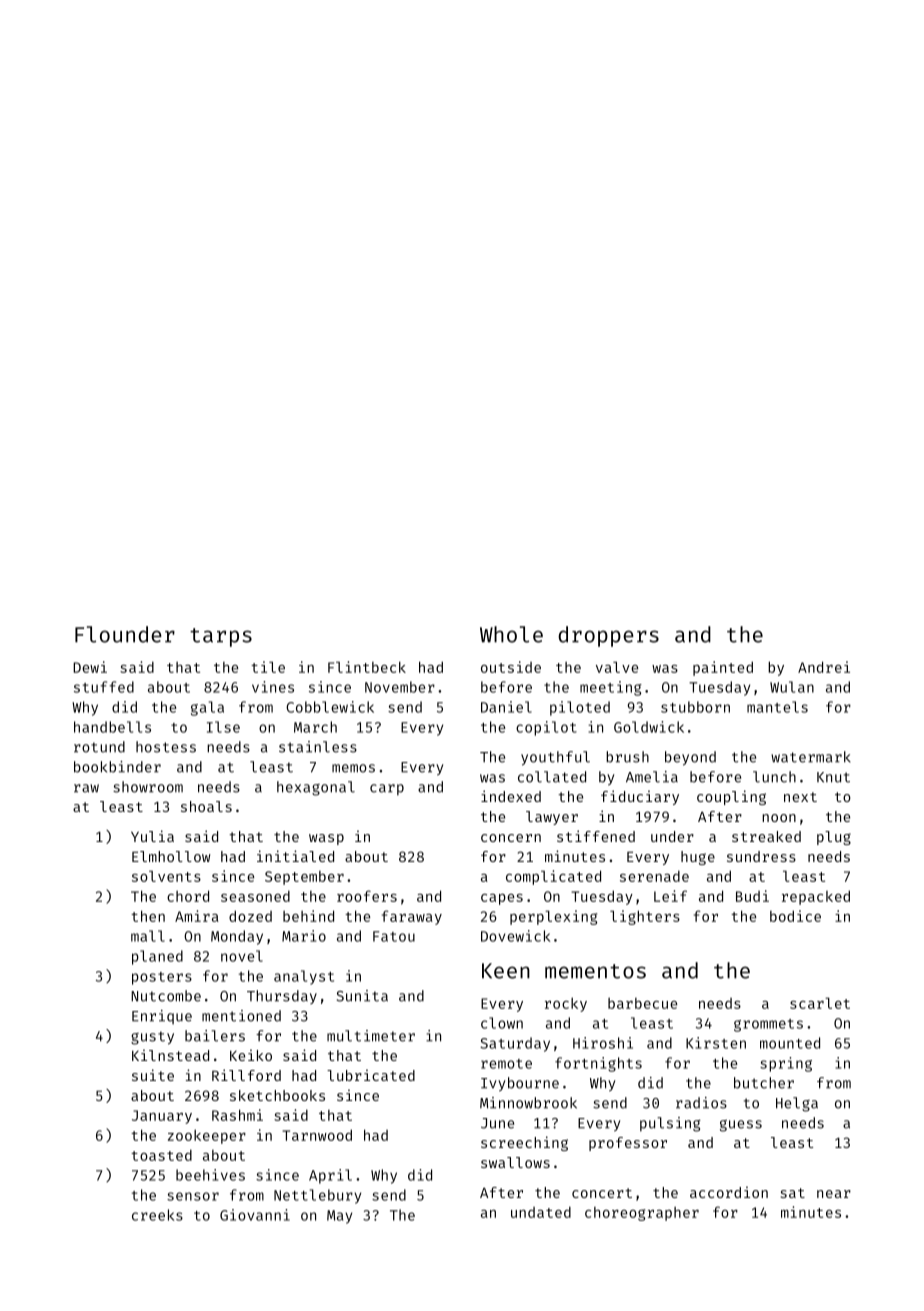 This screenshot has height=1311, width=924. What do you see at coordinates (497, 1123) in the screenshot?
I see `June` at bounding box center [497, 1123].
